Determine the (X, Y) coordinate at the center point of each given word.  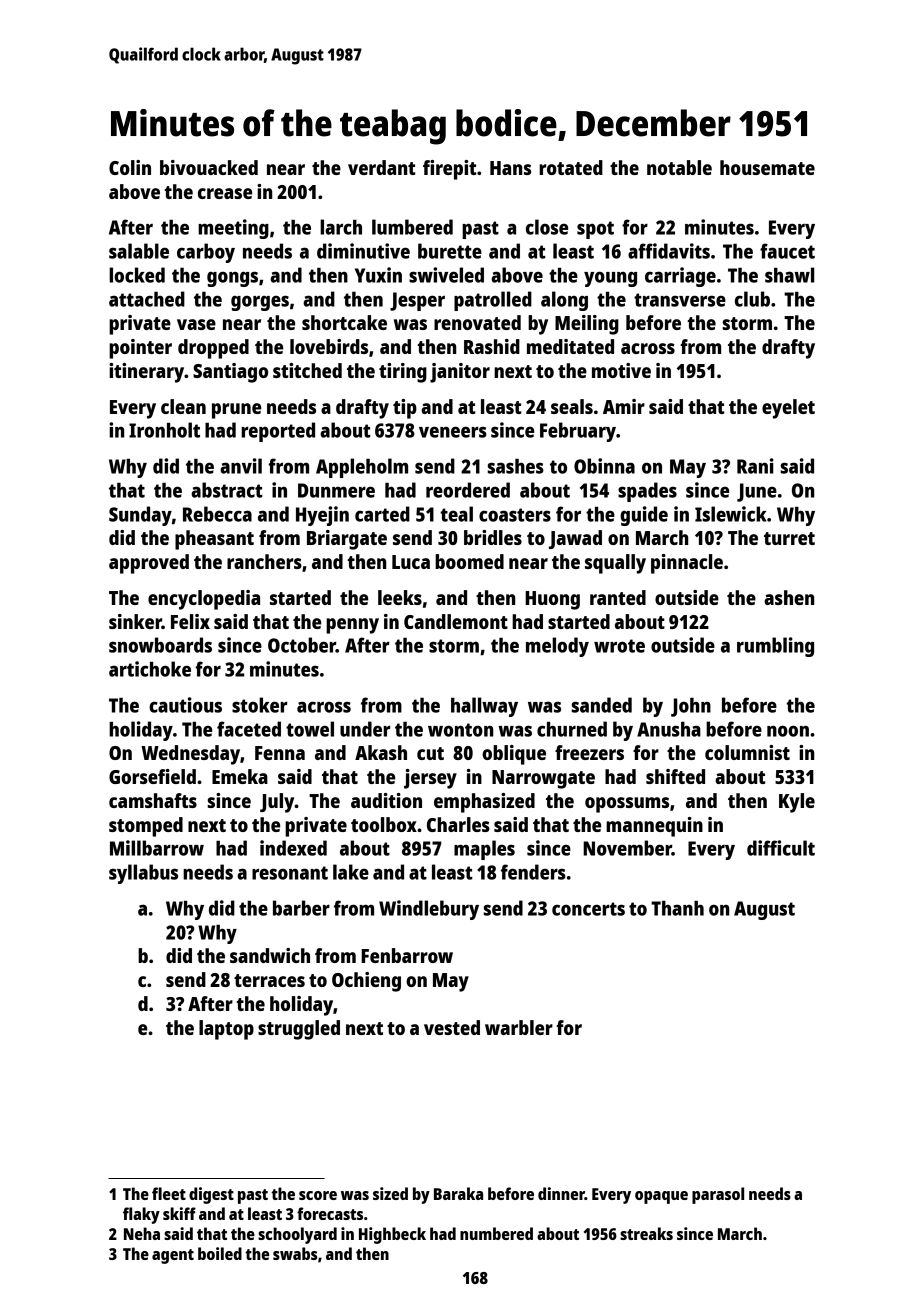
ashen (789, 597)
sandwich (270, 955)
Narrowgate (543, 779)
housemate (767, 167)
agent (173, 1256)
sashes (515, 466)
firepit (449, 170)
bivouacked (209, 167)
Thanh (677, 908)
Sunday (140, 516)
